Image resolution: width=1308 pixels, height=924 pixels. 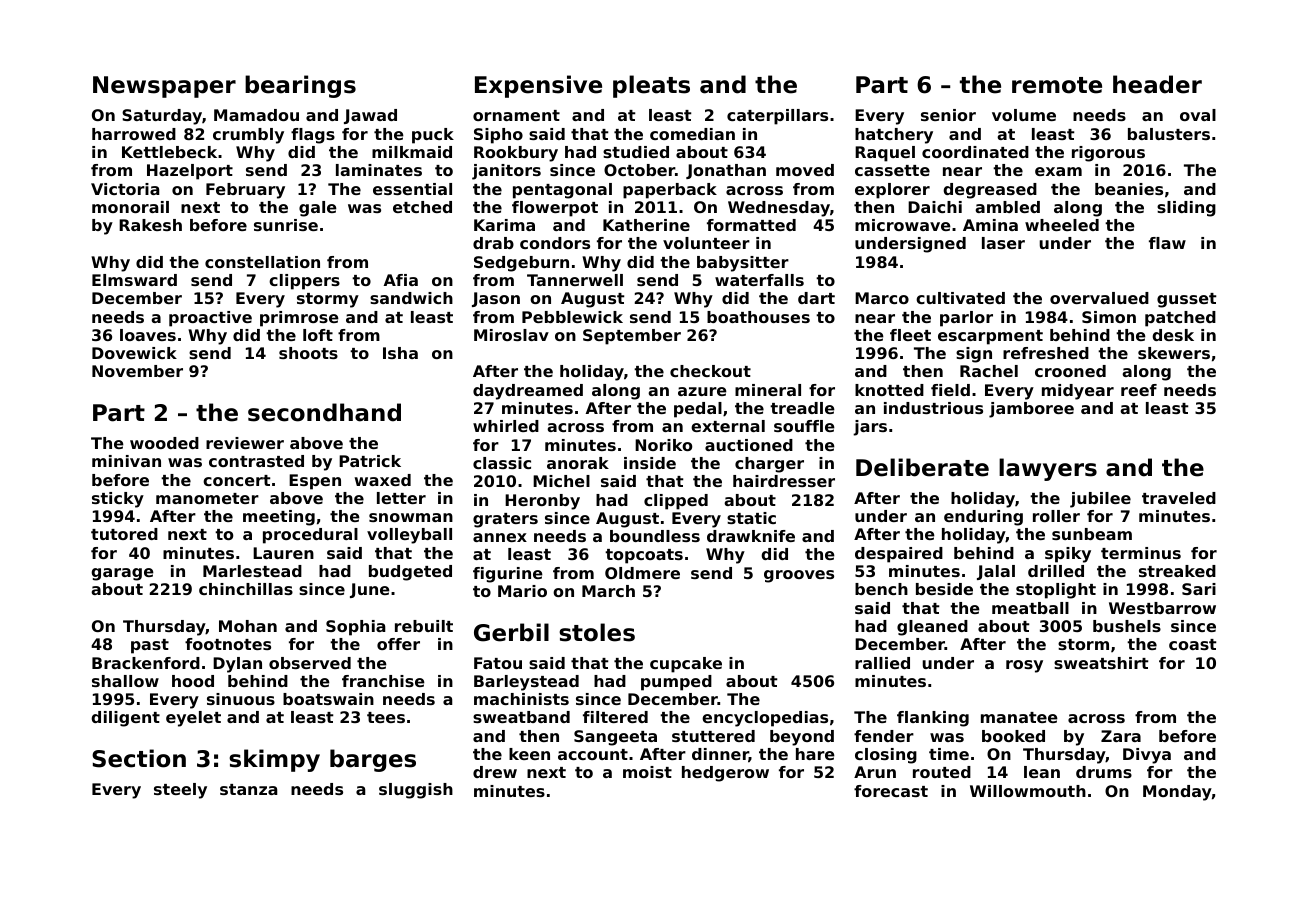 I want to click on babysitter, so click(x=743, y=264).
